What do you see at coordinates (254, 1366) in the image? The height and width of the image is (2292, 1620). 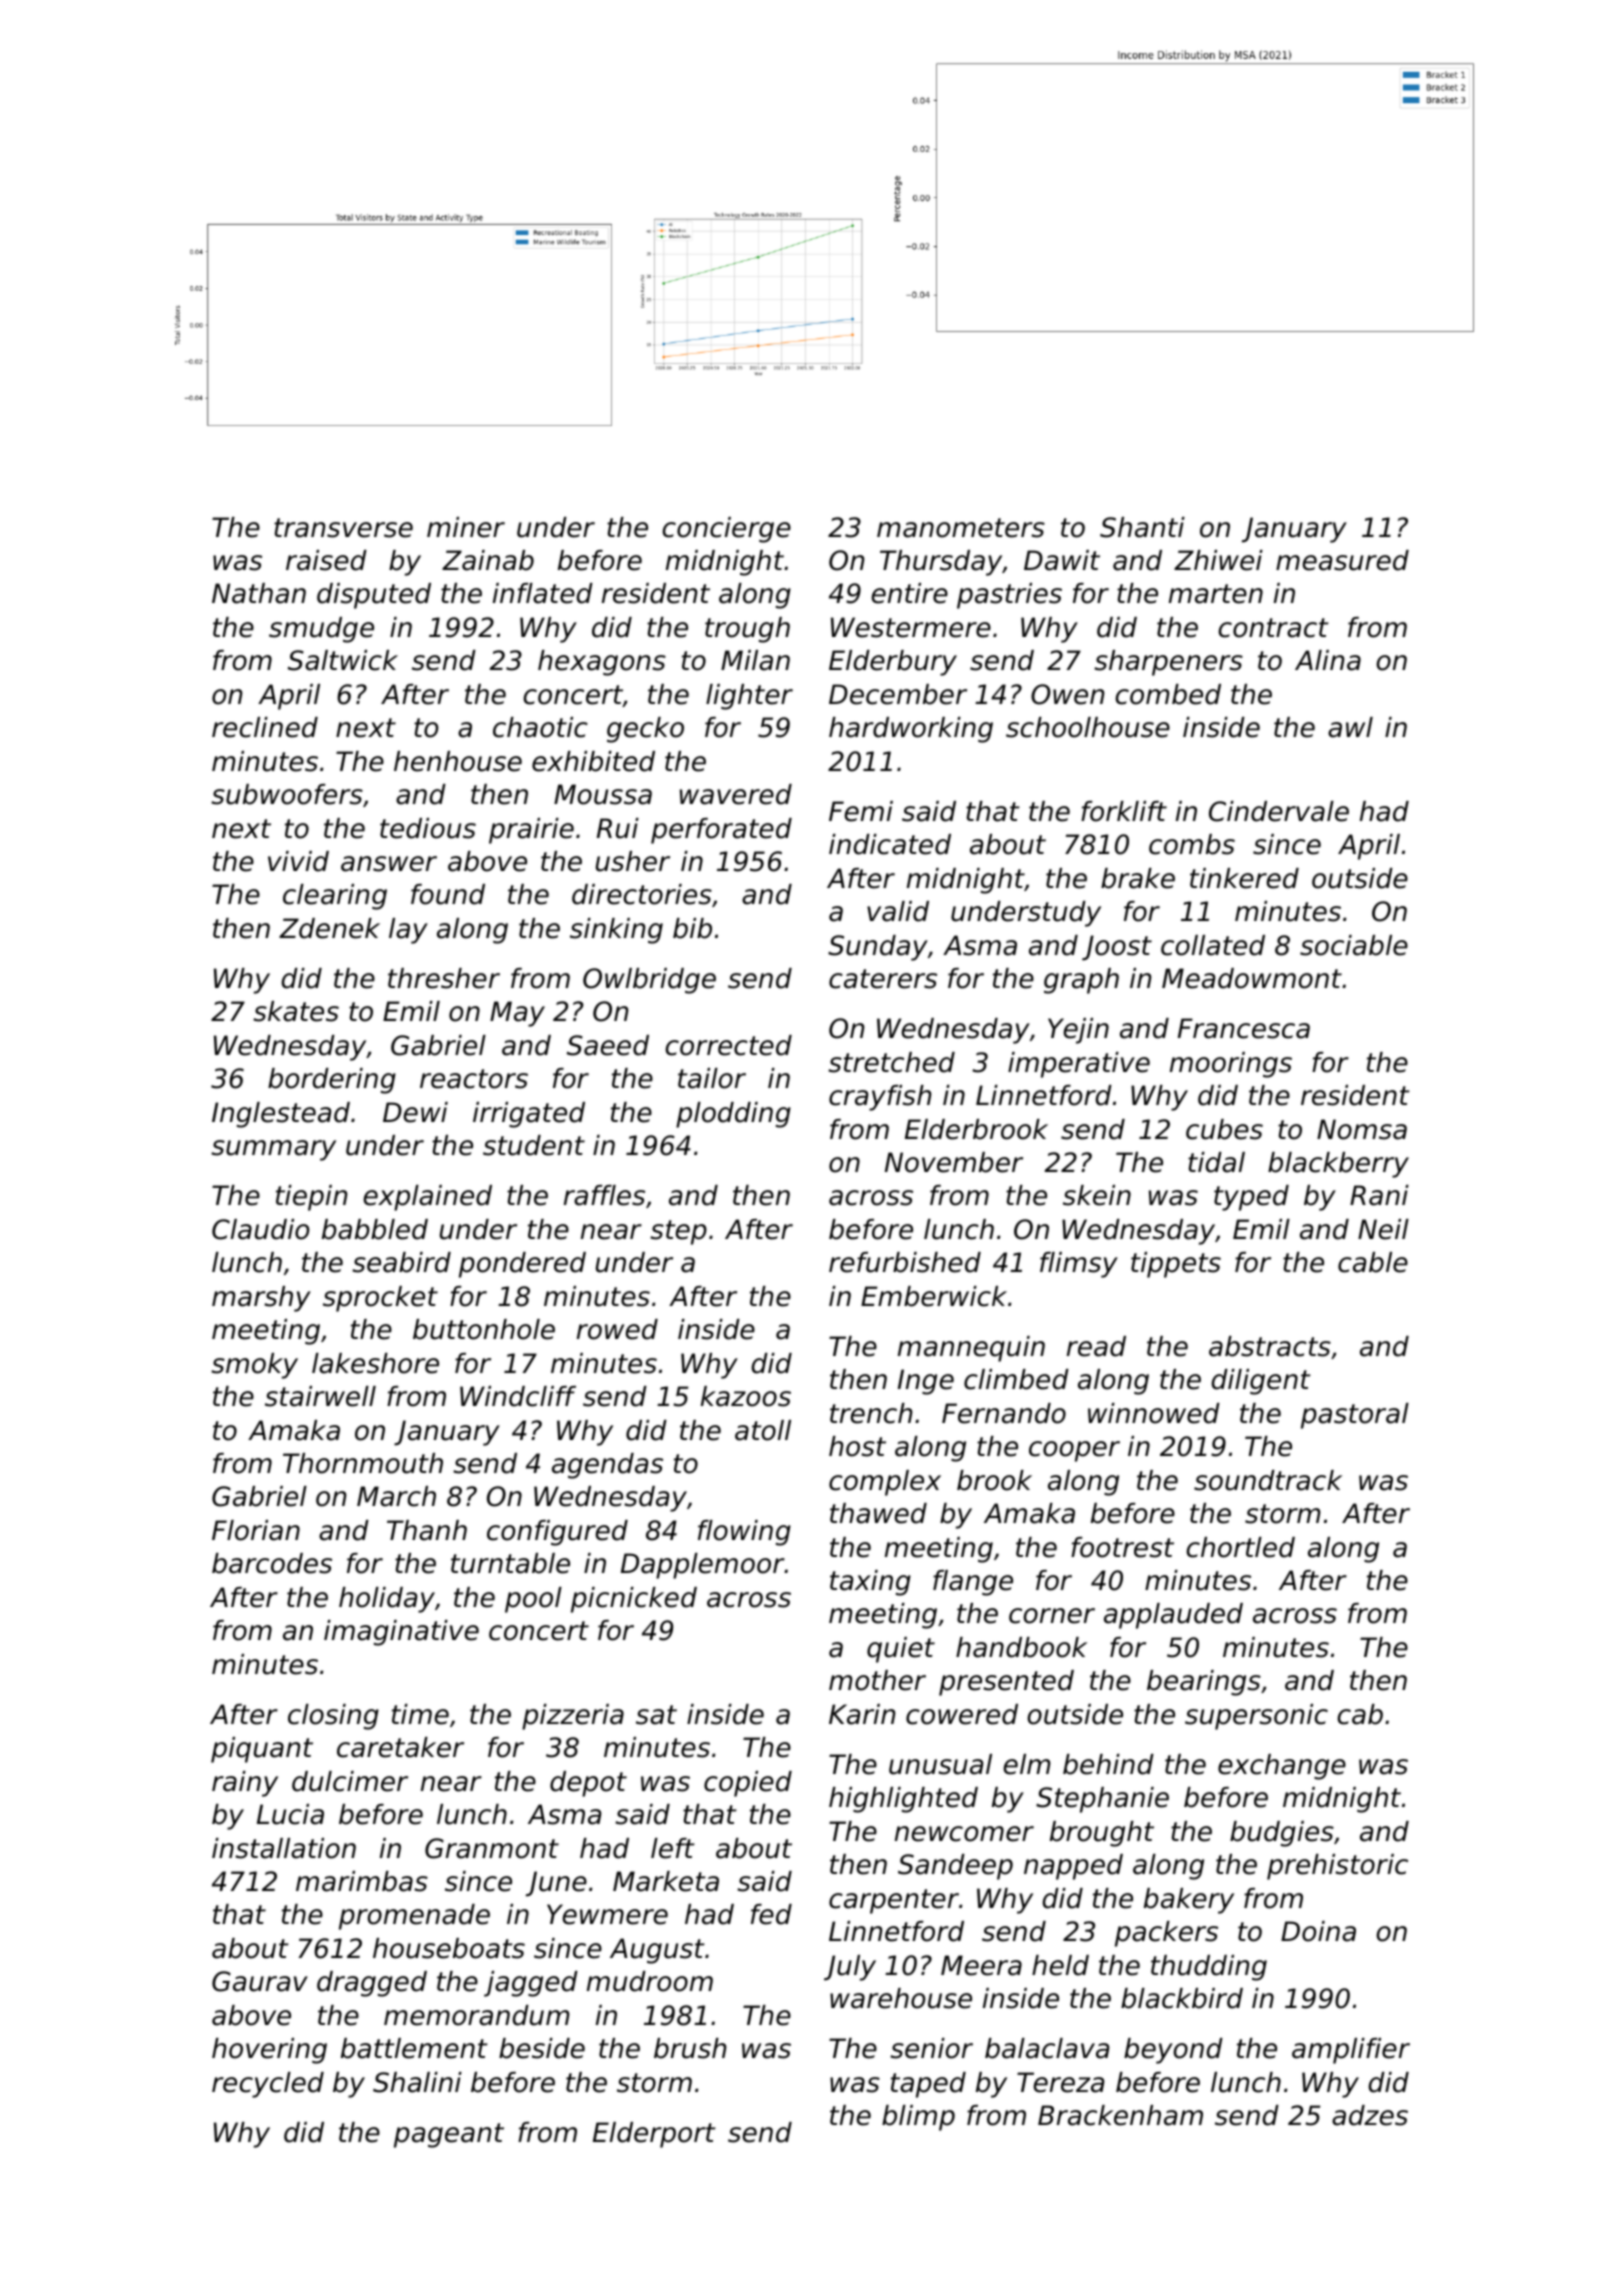 I see `smoky` at bounding box center [254, 1366].
